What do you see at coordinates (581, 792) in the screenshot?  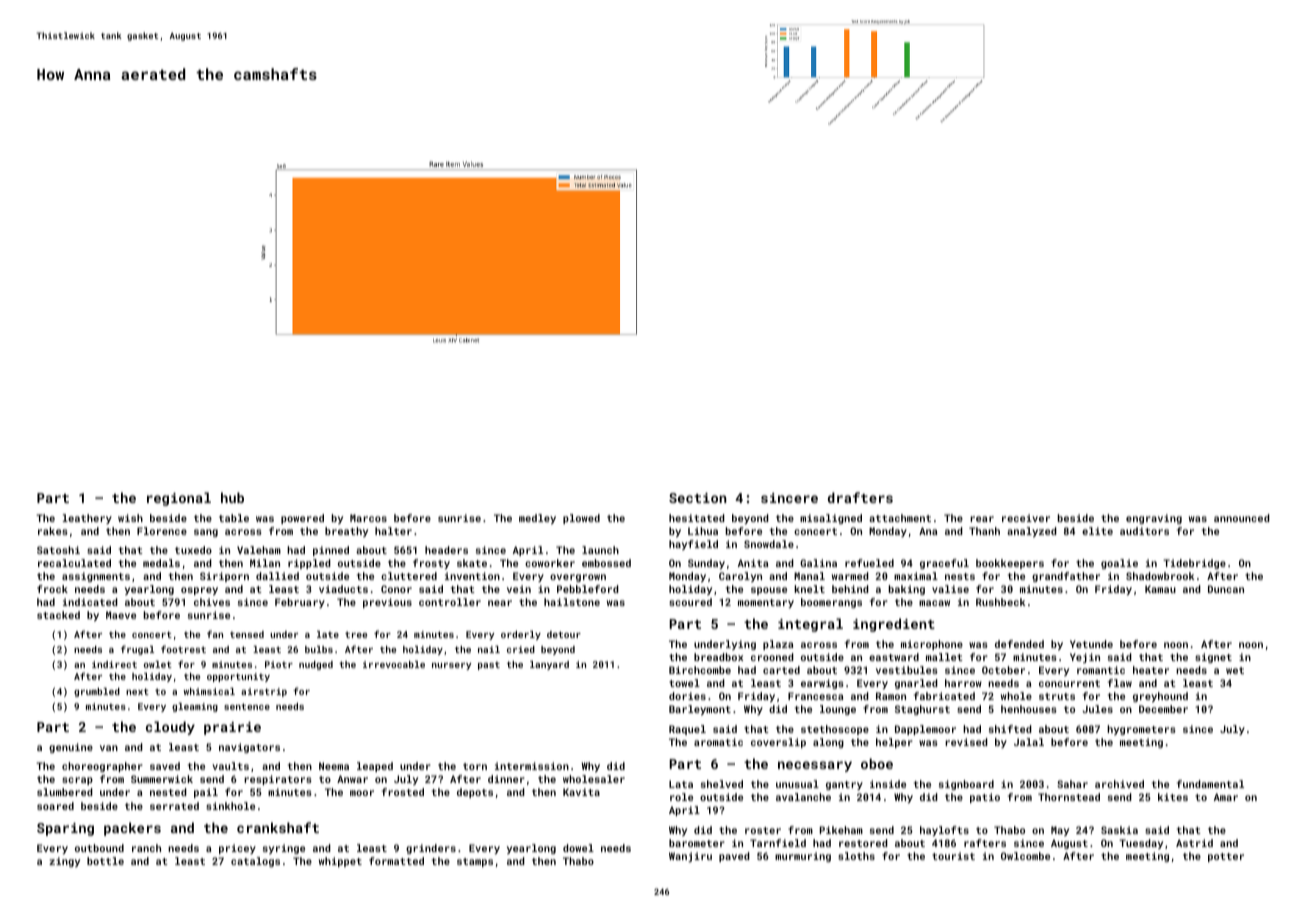 I see `Kavita` at bounding box center [581, 792].
